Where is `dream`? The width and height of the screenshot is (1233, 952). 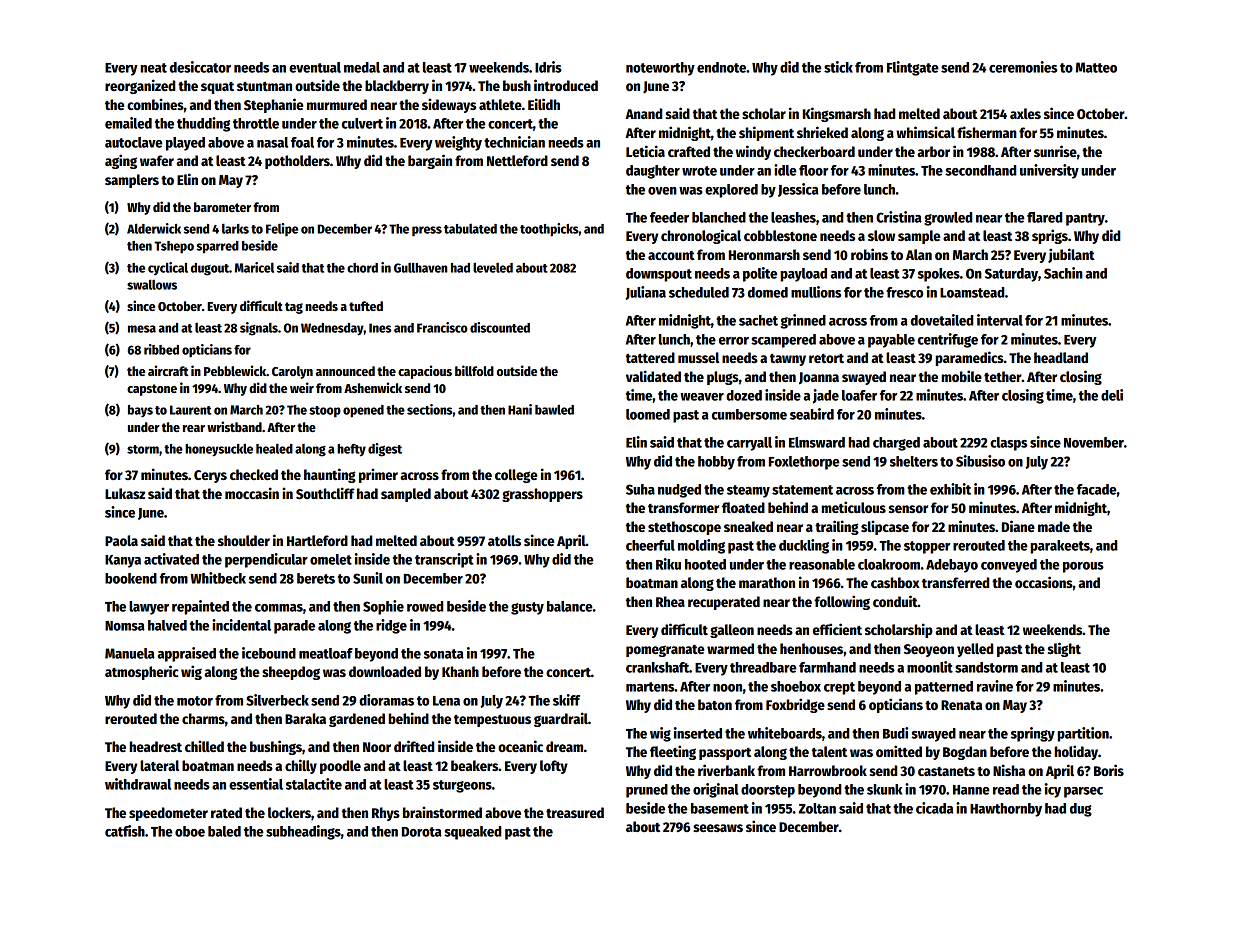 dream is located at coordinates (564, 746).
